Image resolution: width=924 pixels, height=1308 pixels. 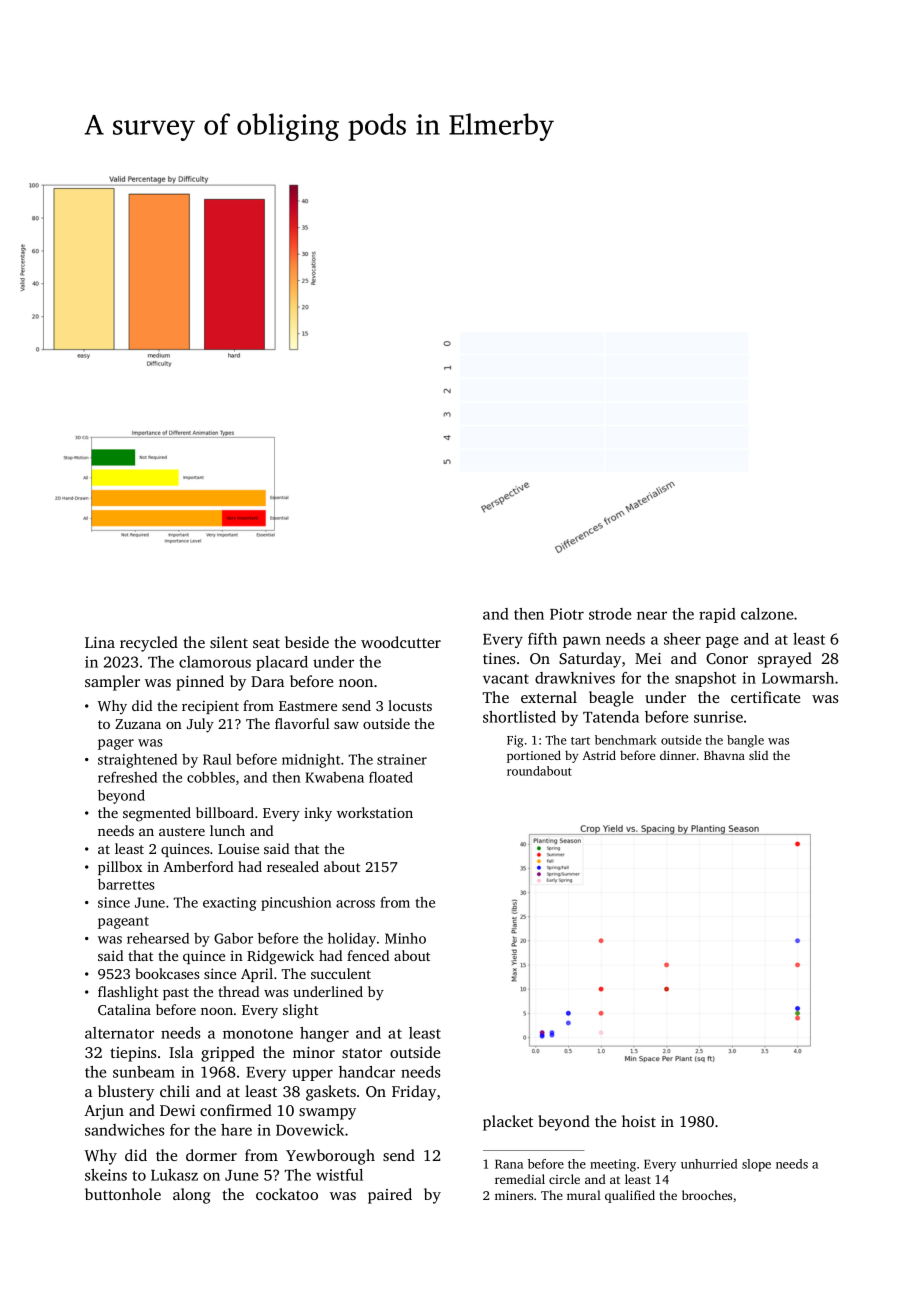 What do you see at coordinates (375, 812) in the image?
I see `workstation` at bounding box center [375, 812].
